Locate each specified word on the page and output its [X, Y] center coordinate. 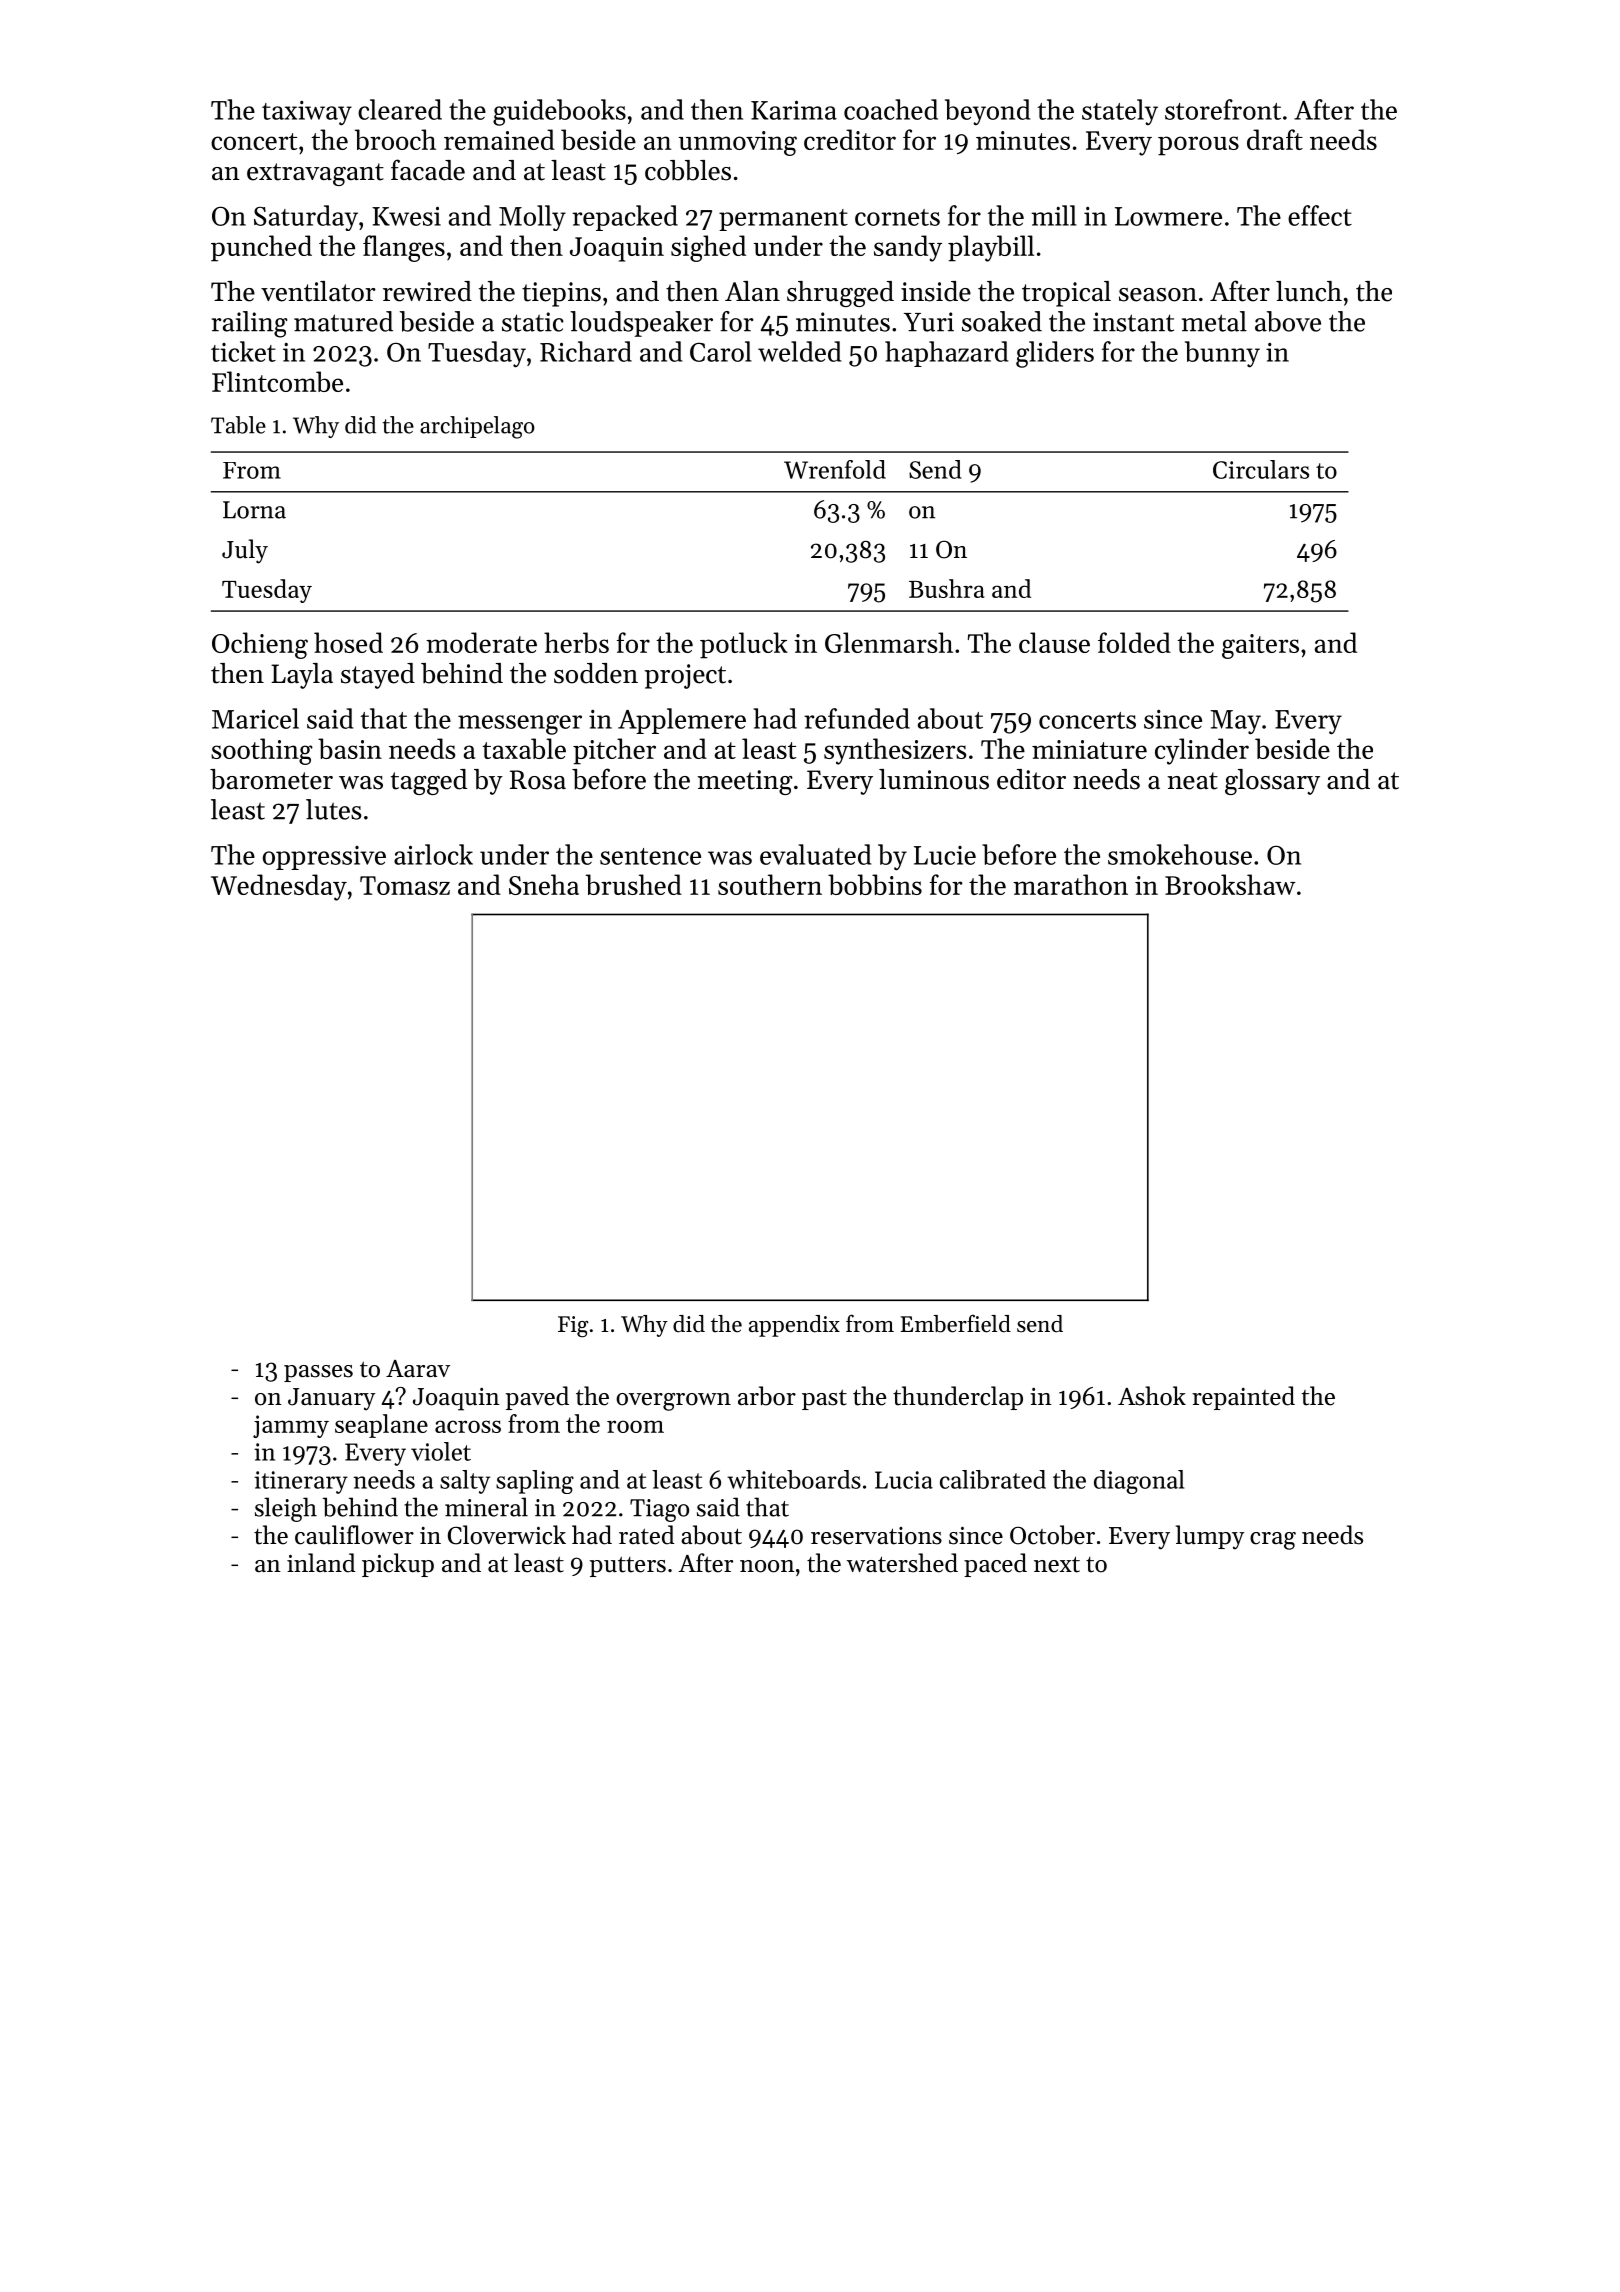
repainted [1243, 1398]
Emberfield [956, 1323]
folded [1134, 642]
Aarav [418, 1368]
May [1235, 722]
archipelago [477, 427]
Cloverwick [507, 1535]
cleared [400, 109]
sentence [650, 856]
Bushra [946, 588]
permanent [783, 220]
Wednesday [279, 887]
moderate [481, 642]
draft [1275, 139]
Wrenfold [835, 469]
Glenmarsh [889, 642]
